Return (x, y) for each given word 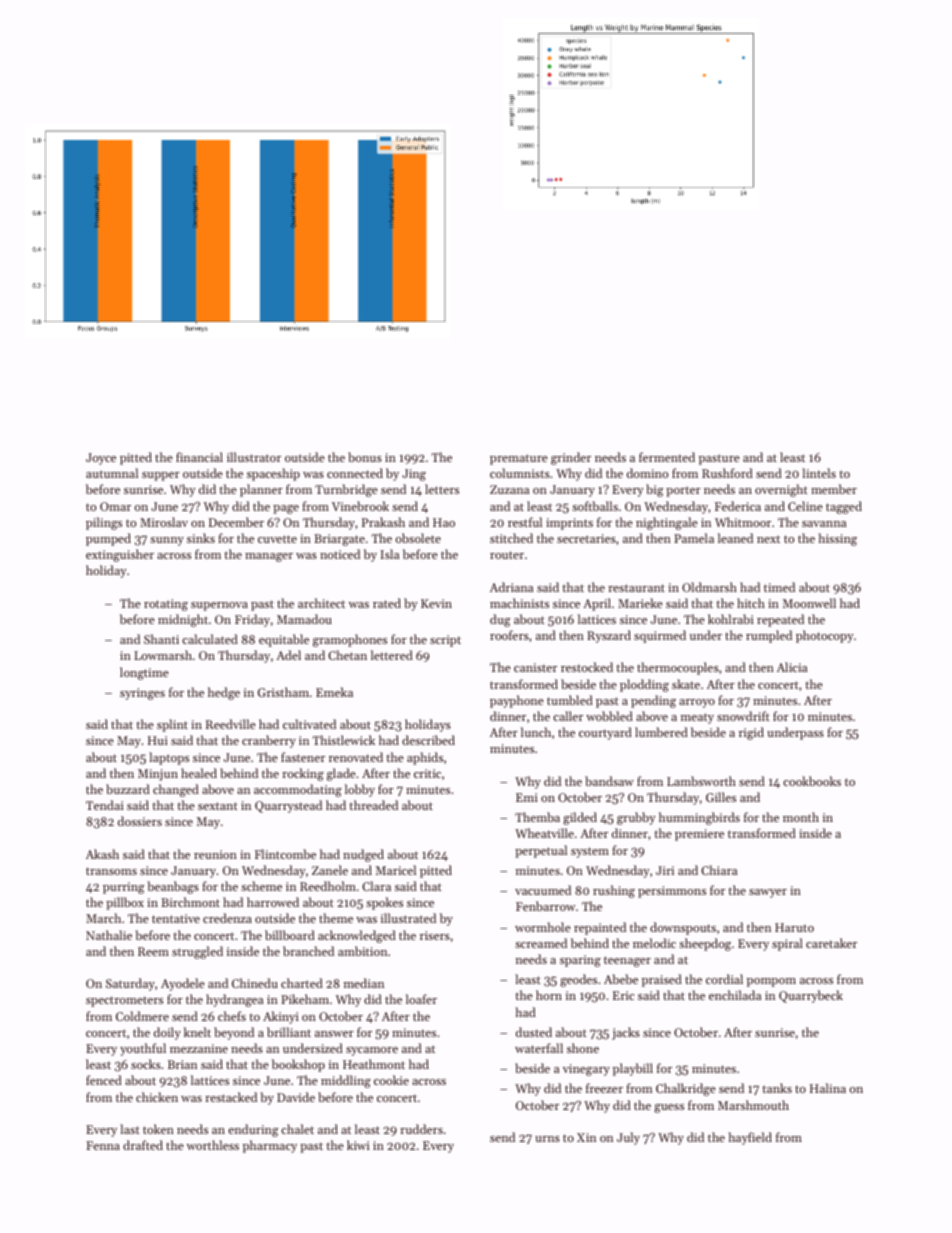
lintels (819, 473)
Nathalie (109, 935)
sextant (218, 806)
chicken (157, 1097)
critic (427, 773)
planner (261, 490)
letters (442, 489)
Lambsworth (701, 781)
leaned (735, 538)
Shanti (161, 639)
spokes (384, 903)
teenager (627, 961)
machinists (519, 603)
